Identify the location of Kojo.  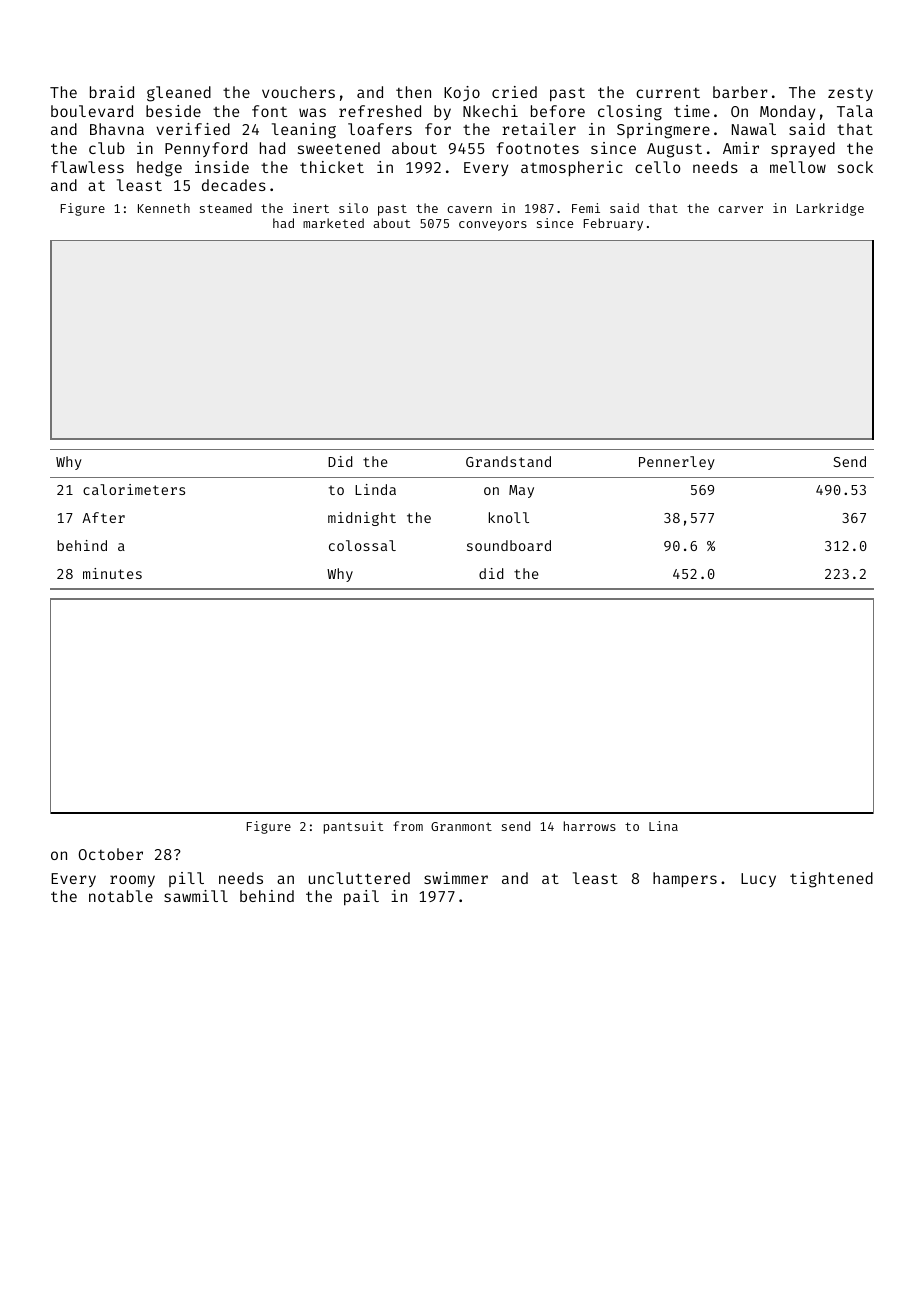
(462, 93).
